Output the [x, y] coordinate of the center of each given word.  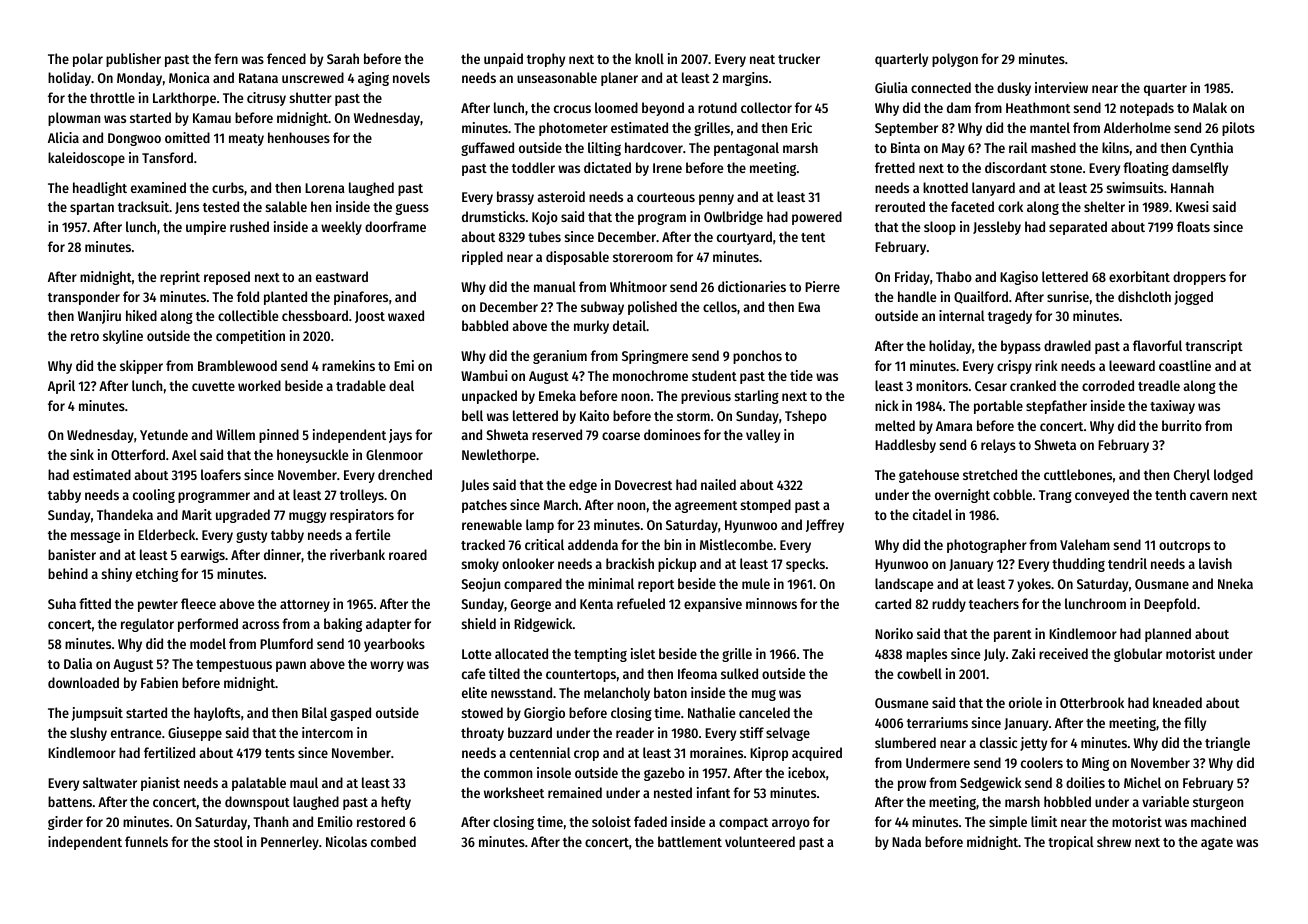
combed [393, 841]
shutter [311, 97]
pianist [160, 784]
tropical [1071, 843]
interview [1061, 87]
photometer [573, 129]
